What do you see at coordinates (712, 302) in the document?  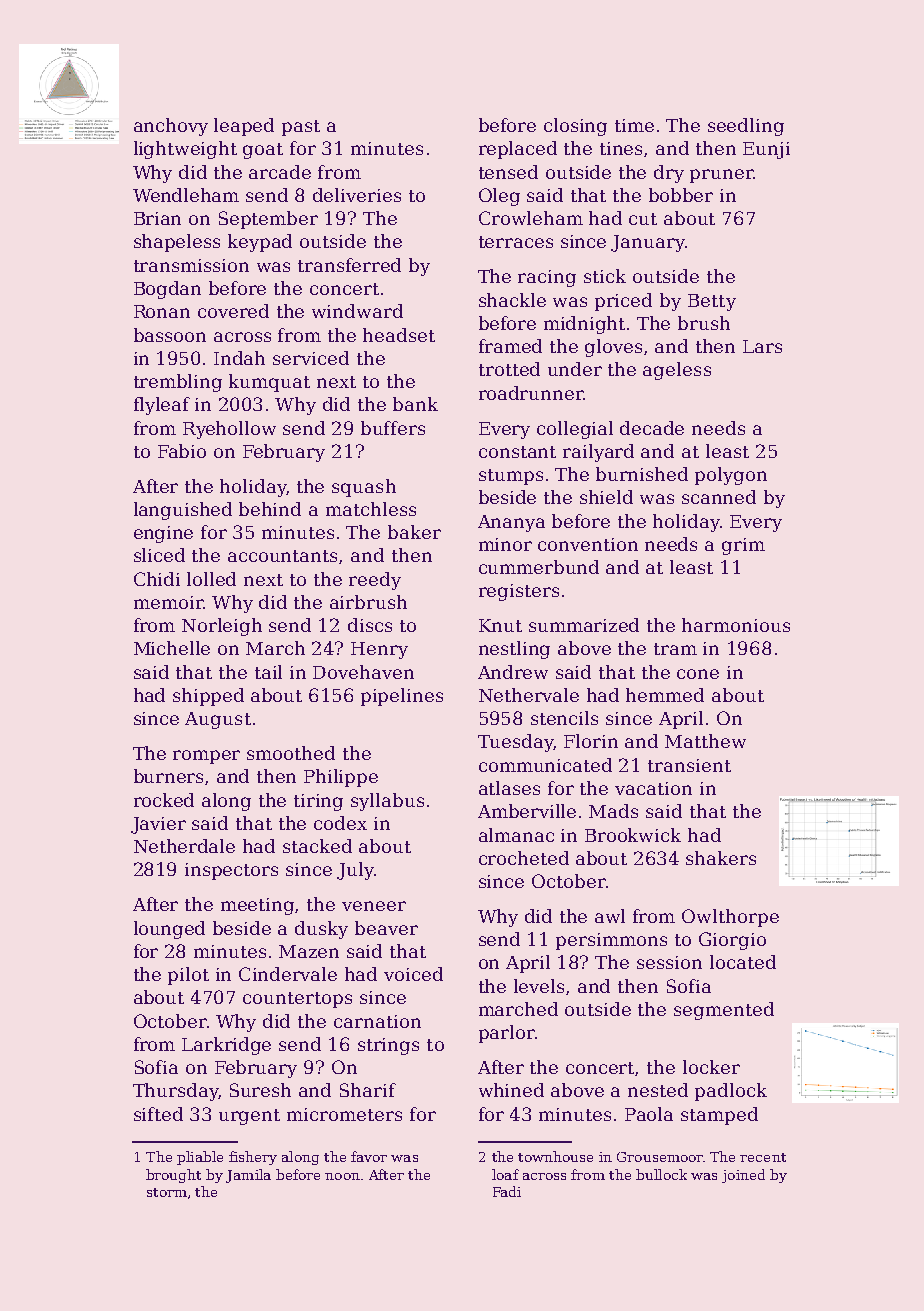 I see `Betty` at bounding box center [712, 302].
